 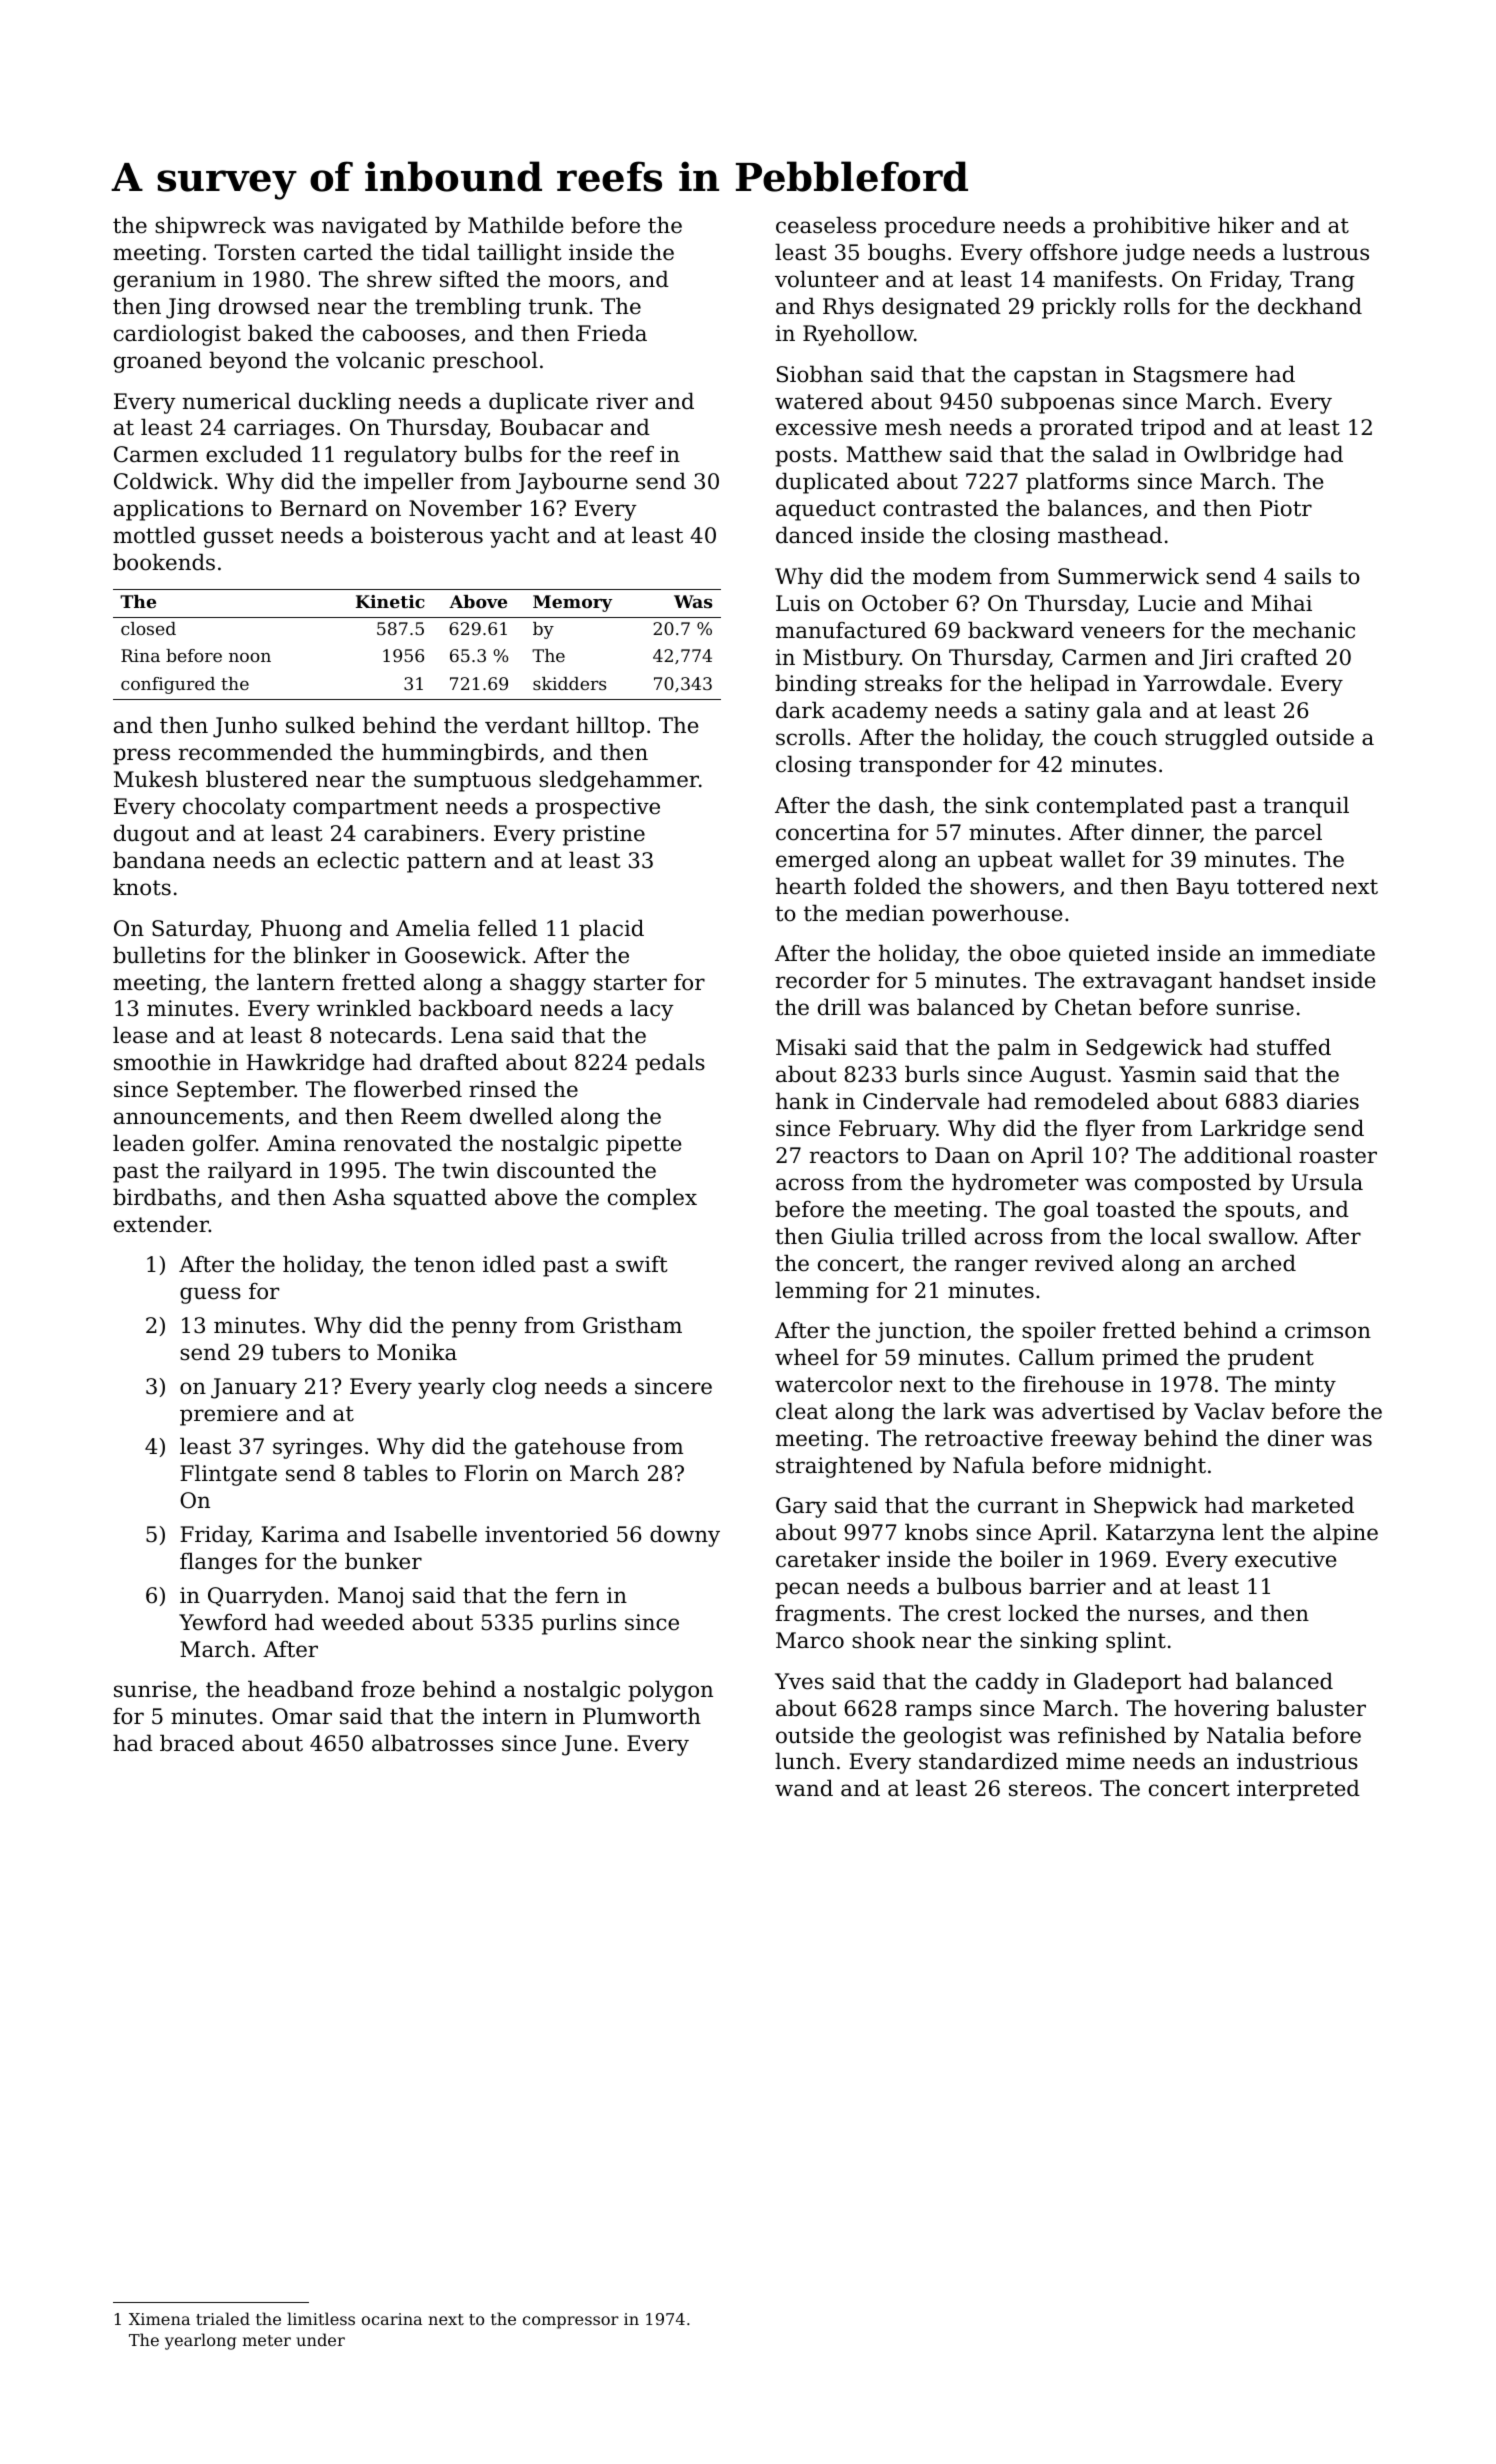 I want to click on June, so click(x=587, y=1745).
